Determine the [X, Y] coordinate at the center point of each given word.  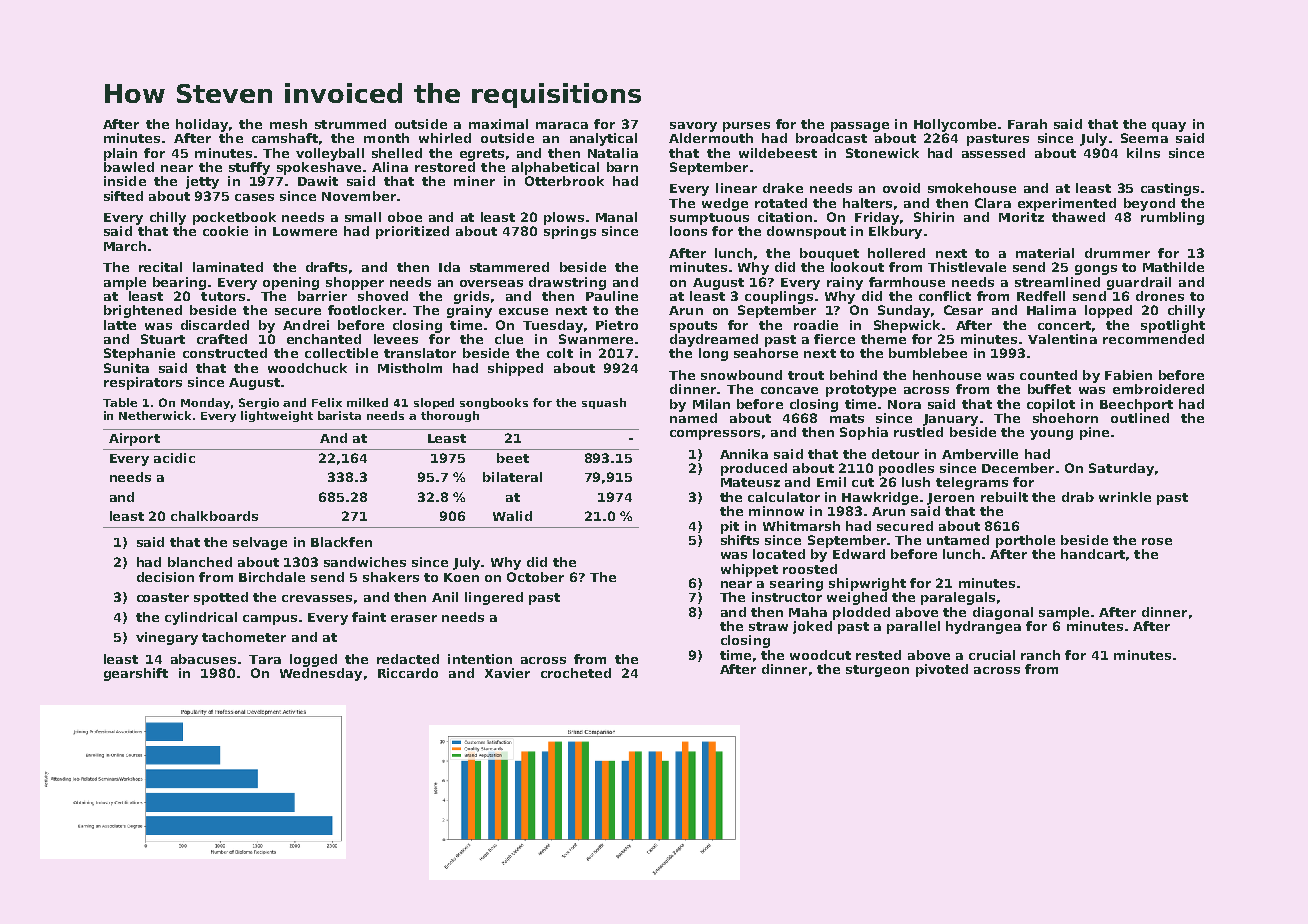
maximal [498, 124]
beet [513, 458]
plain [120, 154]
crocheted [576, 673]
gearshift [136, 674]
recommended [1153, 339]
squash [604, 403]
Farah [1027, 124]
